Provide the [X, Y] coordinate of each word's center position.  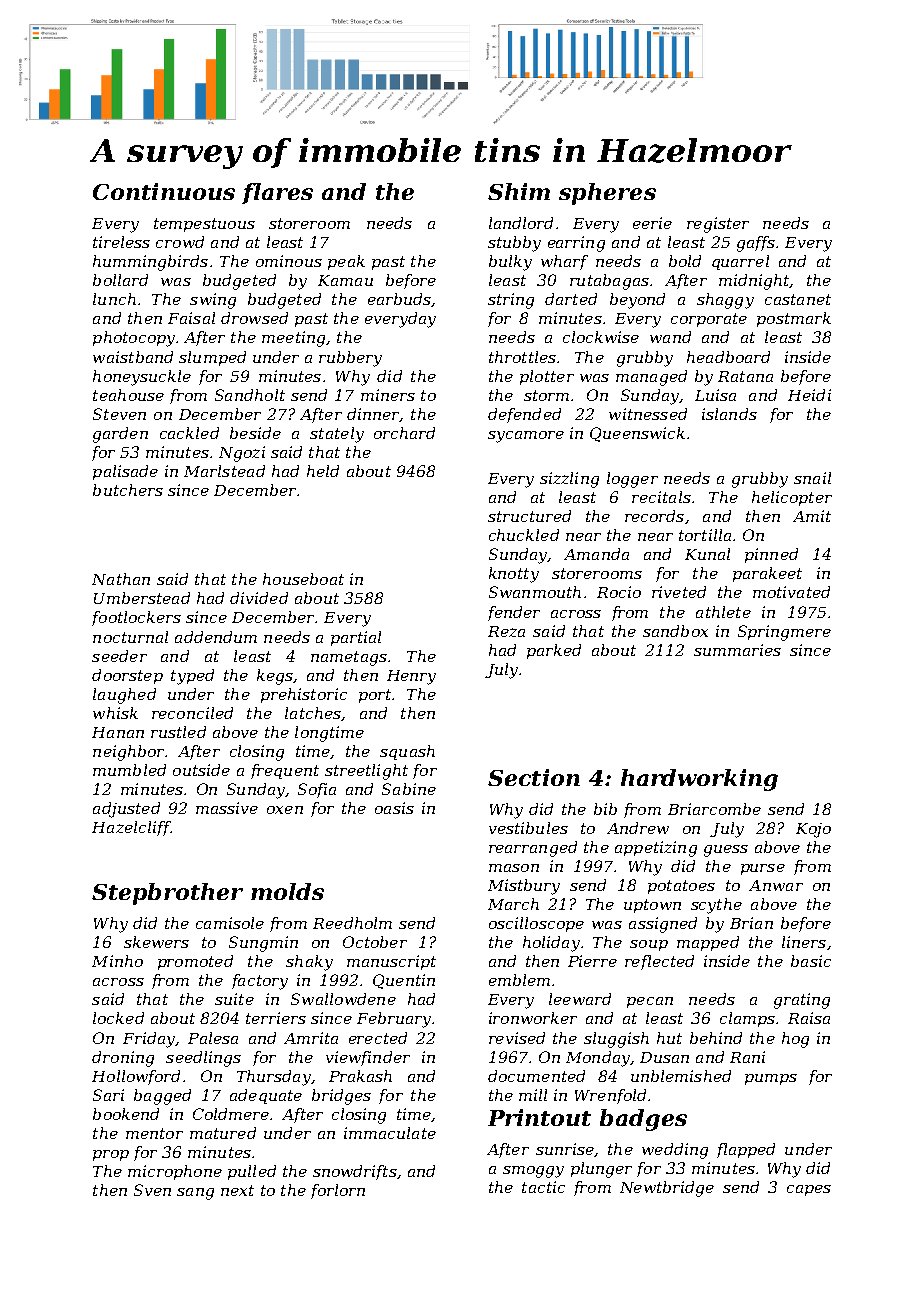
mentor [154, 1133]
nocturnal [130, 637]
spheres [607, 194]
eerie [652, 223]
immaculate [390, 1133]
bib [605, 809]
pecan [650, 1002]
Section [534, 777]
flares [277, 193]
